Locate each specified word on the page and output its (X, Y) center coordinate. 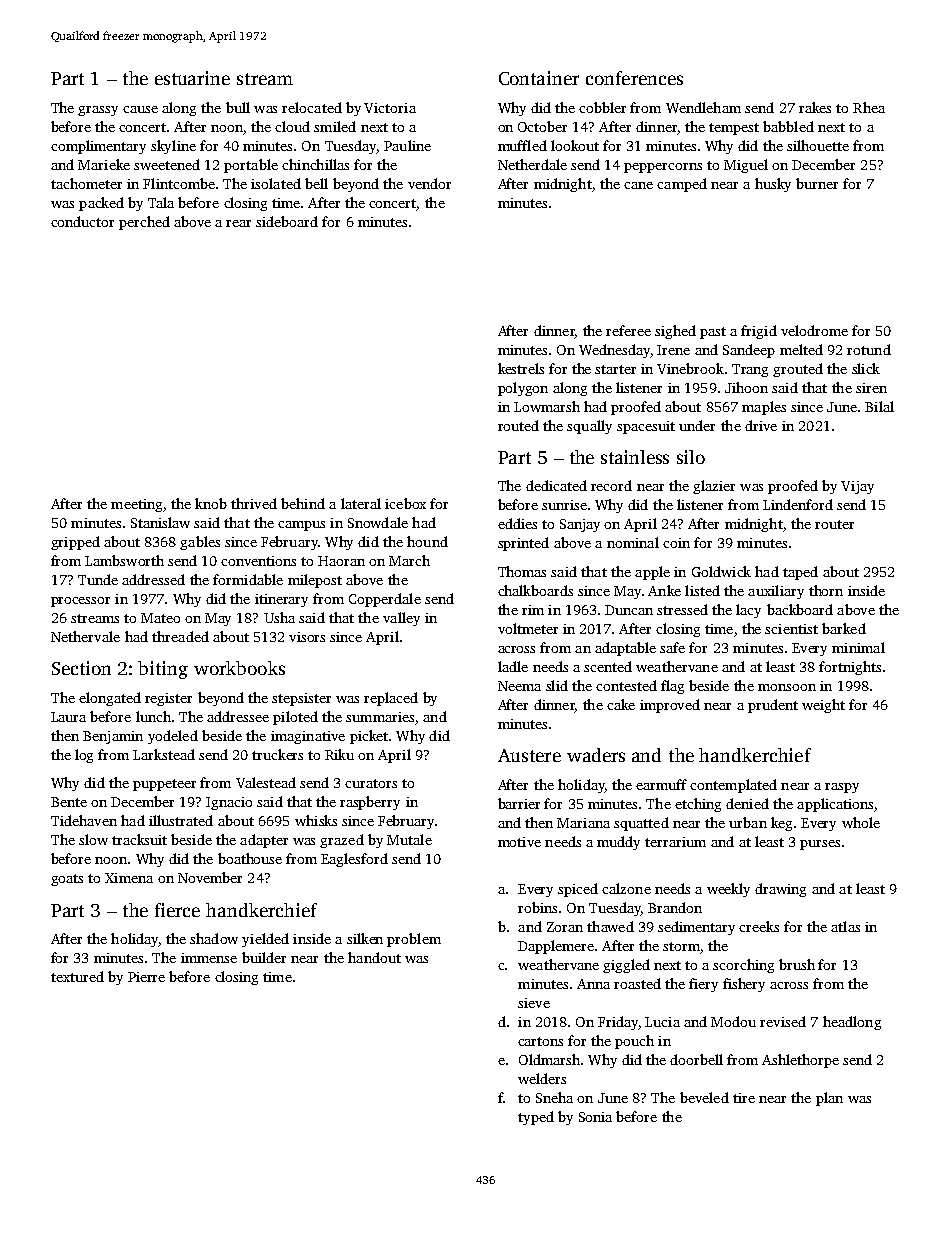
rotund (869, 349)
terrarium (675, 842)
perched (144, 223)
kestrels (521, 368)
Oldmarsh (549, 1059)
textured (77, 976)
